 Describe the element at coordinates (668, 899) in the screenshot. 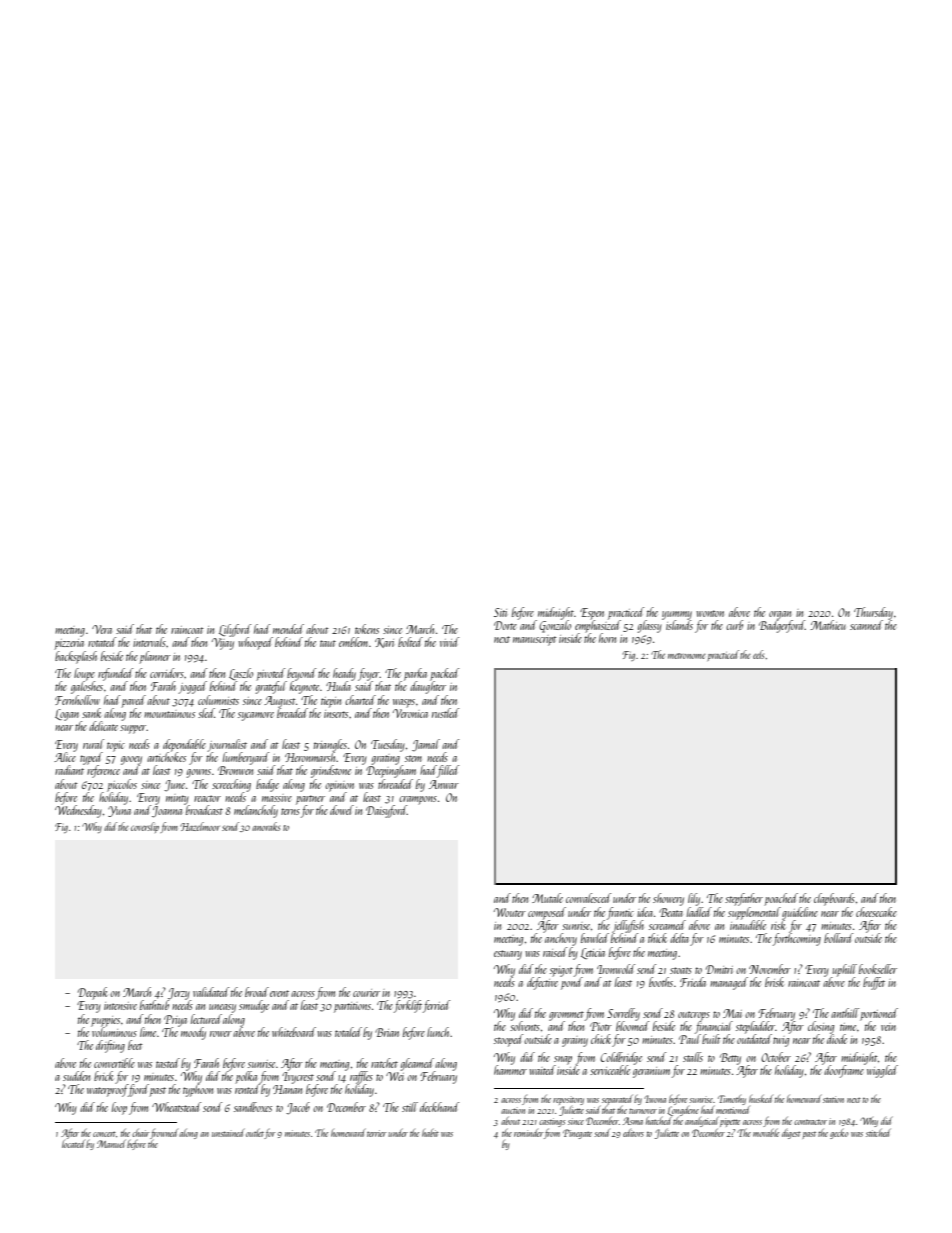

I see `showery` at that location.
